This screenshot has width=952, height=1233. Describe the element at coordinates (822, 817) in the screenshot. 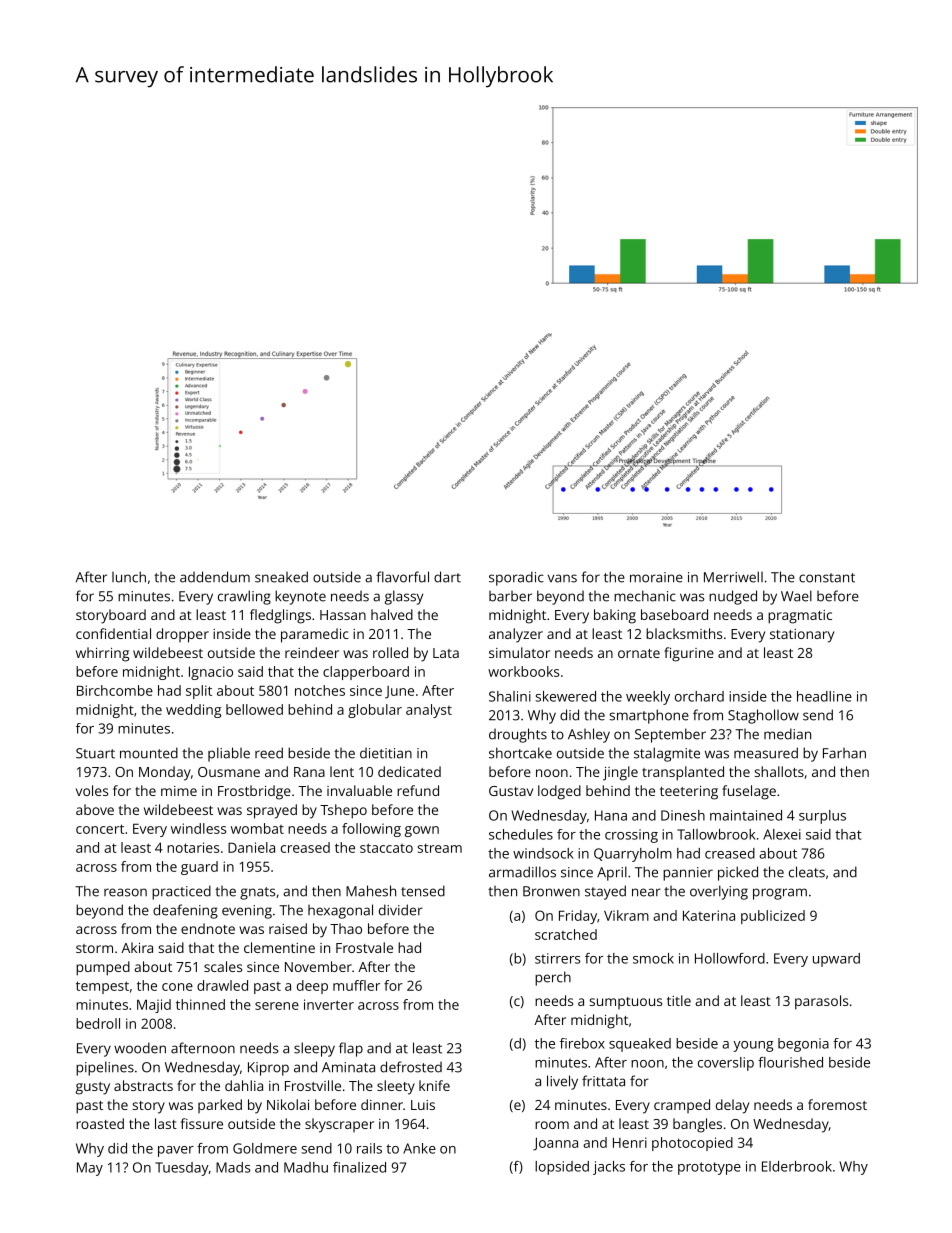

I see `surplus` at that location.
